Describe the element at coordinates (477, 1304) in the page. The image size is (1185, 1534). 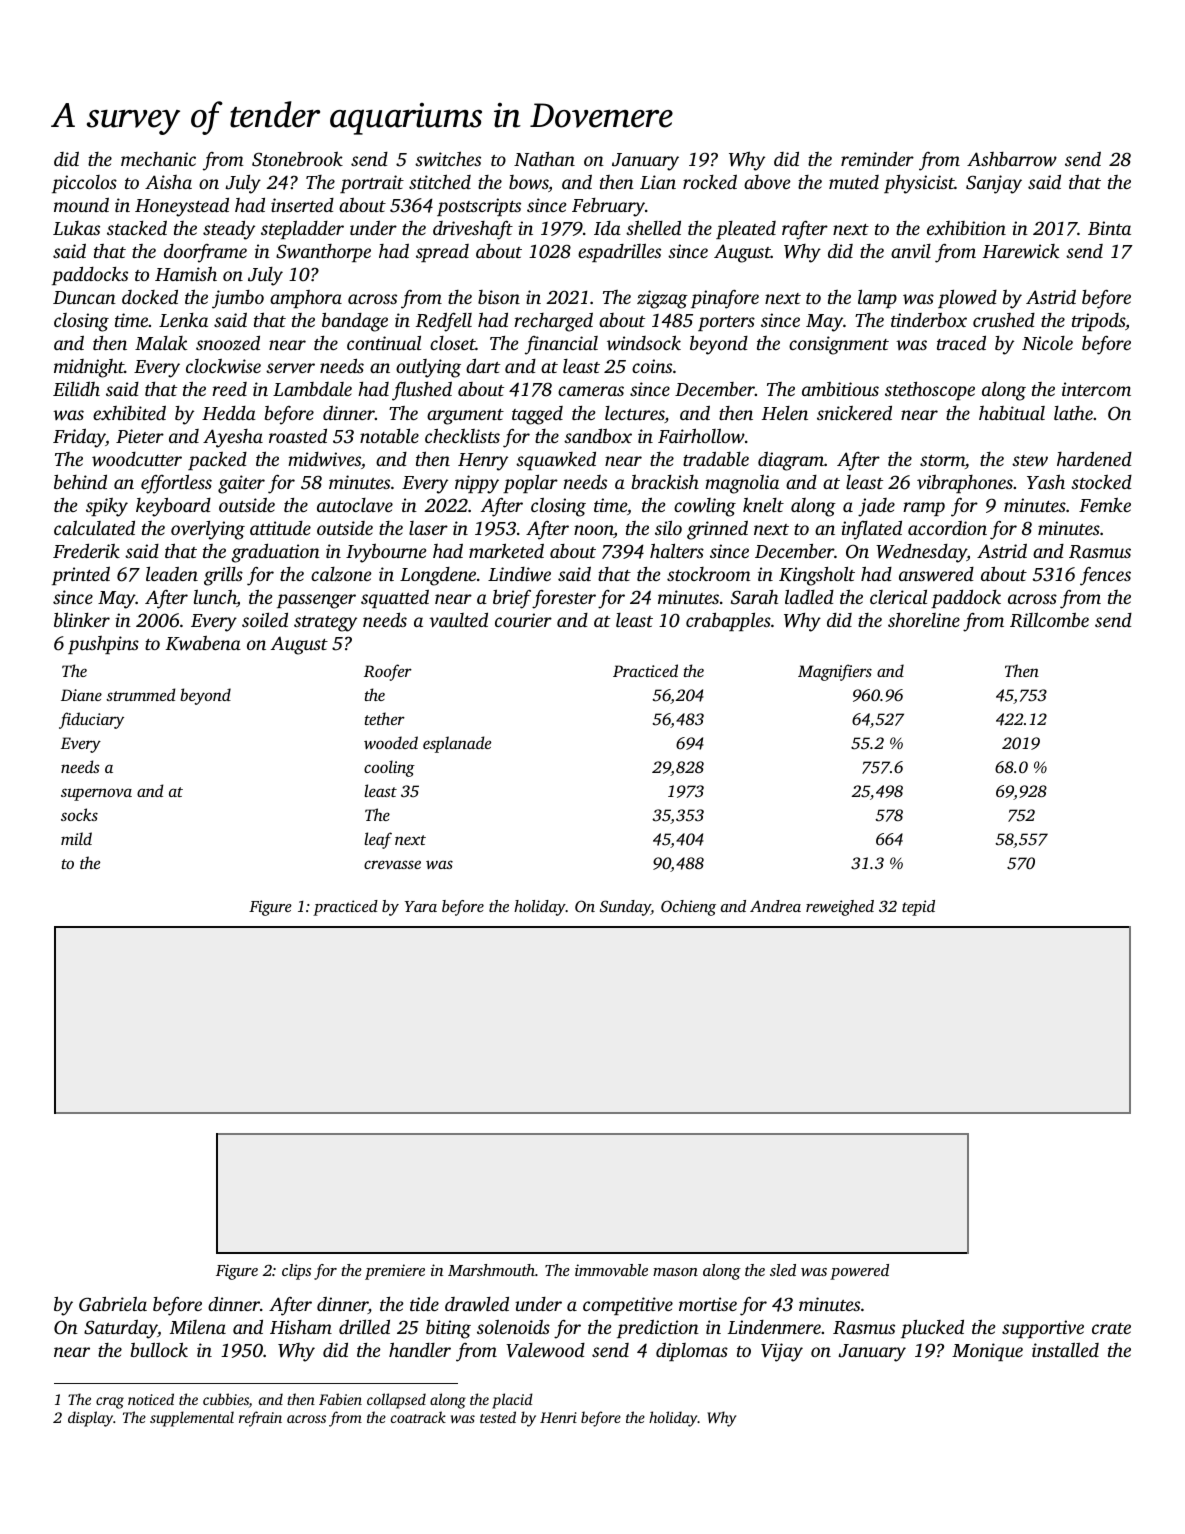
I see `drawled` at that location.
